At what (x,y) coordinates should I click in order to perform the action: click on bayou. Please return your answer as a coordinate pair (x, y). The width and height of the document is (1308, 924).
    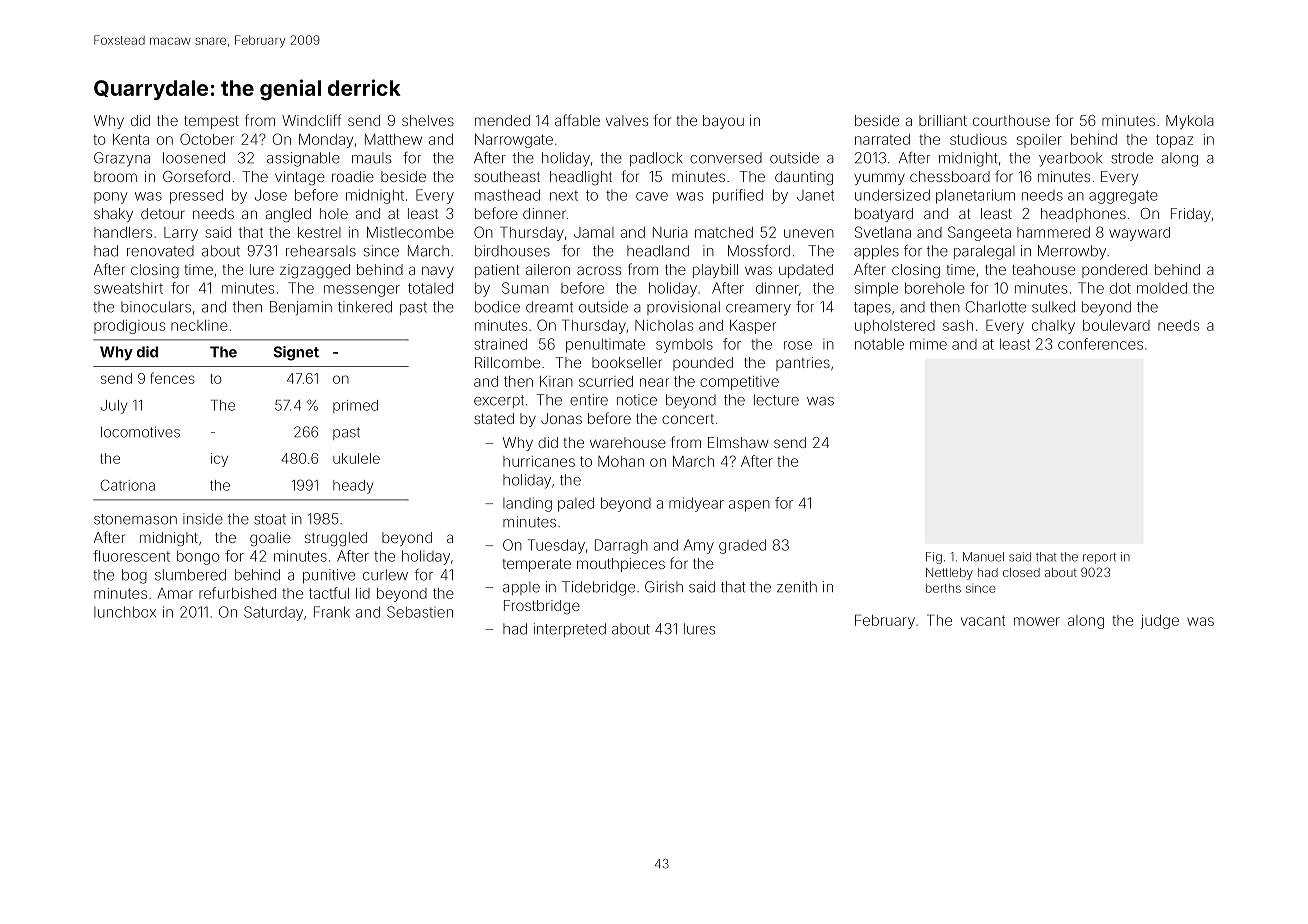
    Looking at the image, I should click on (723, 122).
